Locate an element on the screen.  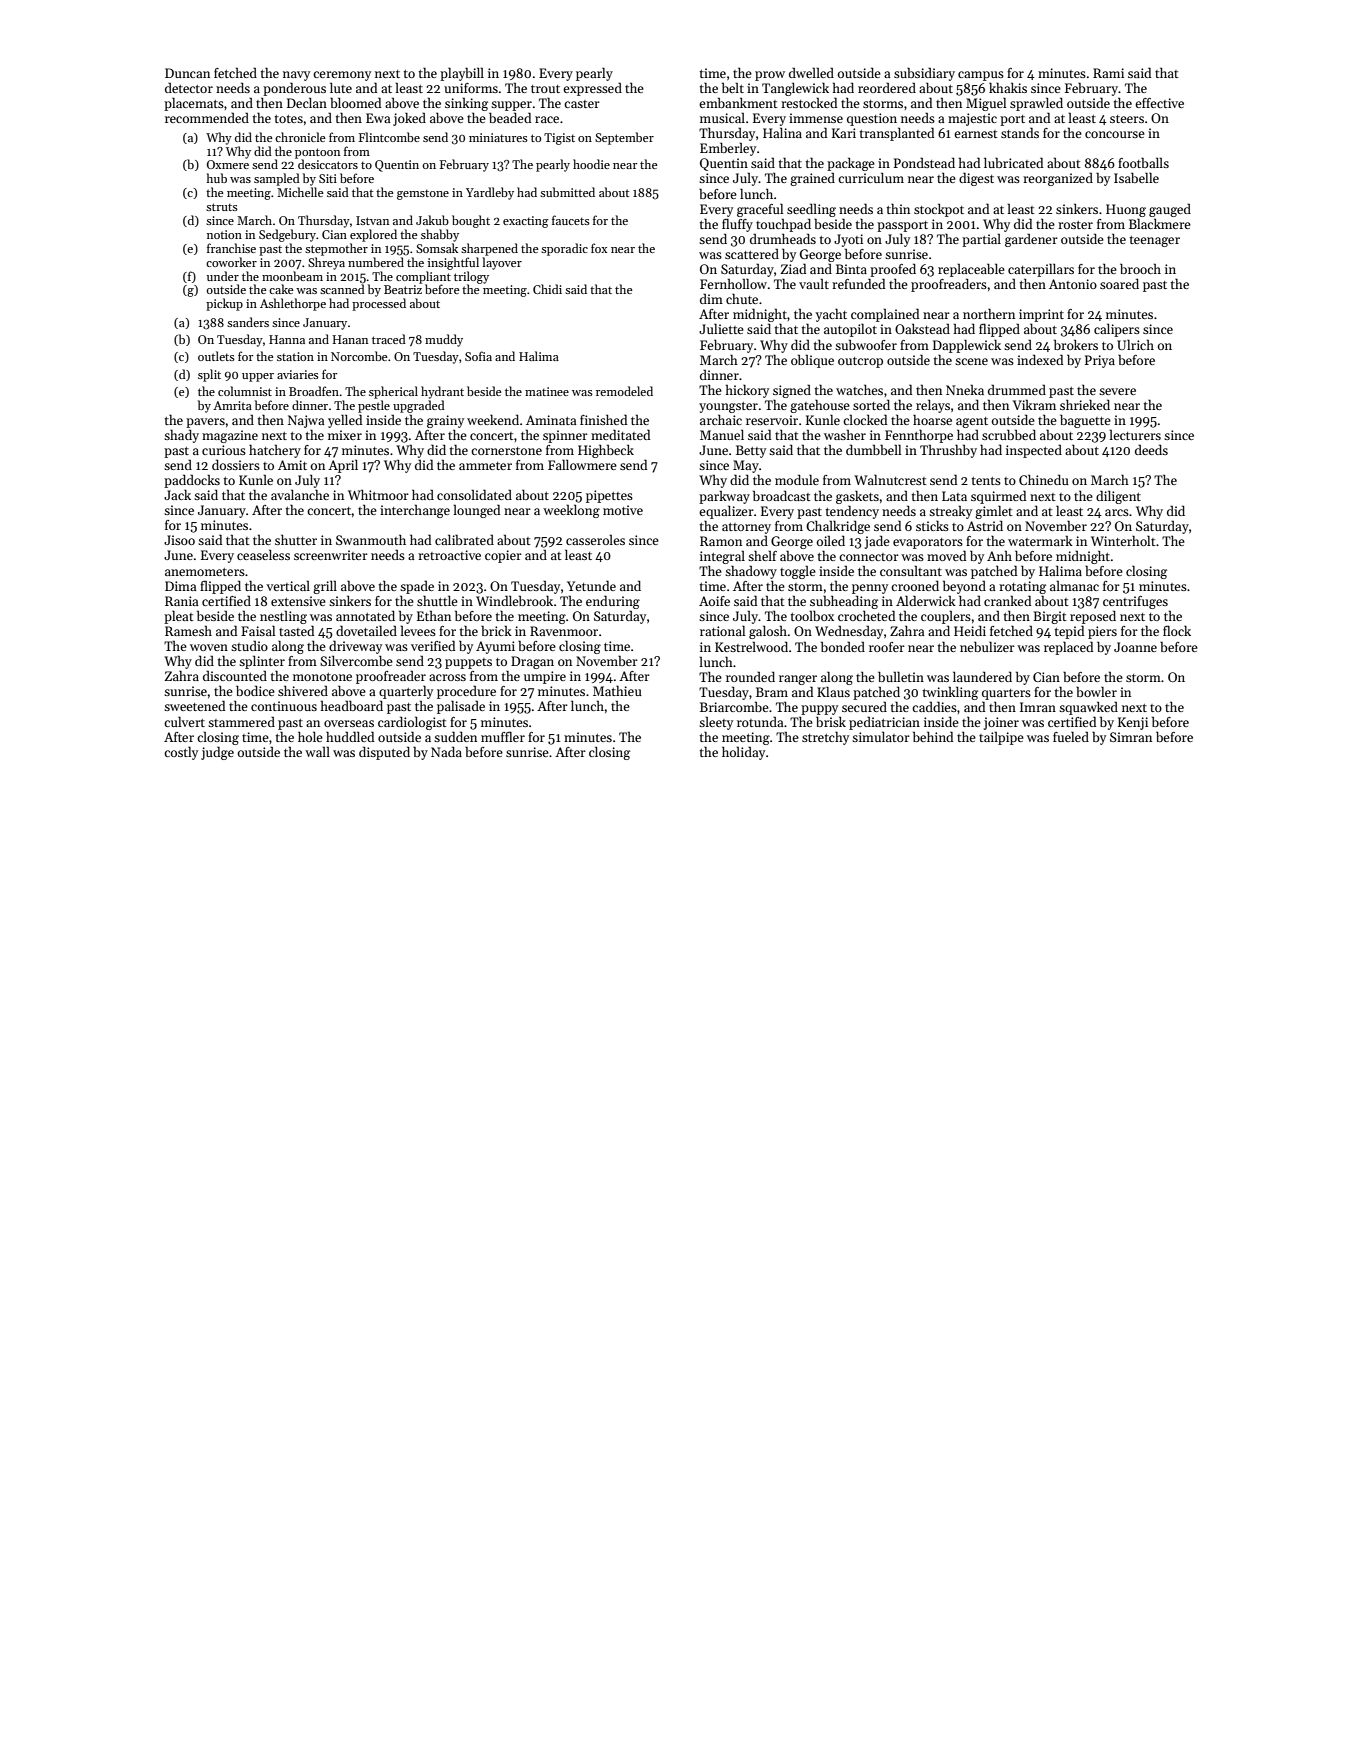
vertical is located at coordinates (288, 585).
